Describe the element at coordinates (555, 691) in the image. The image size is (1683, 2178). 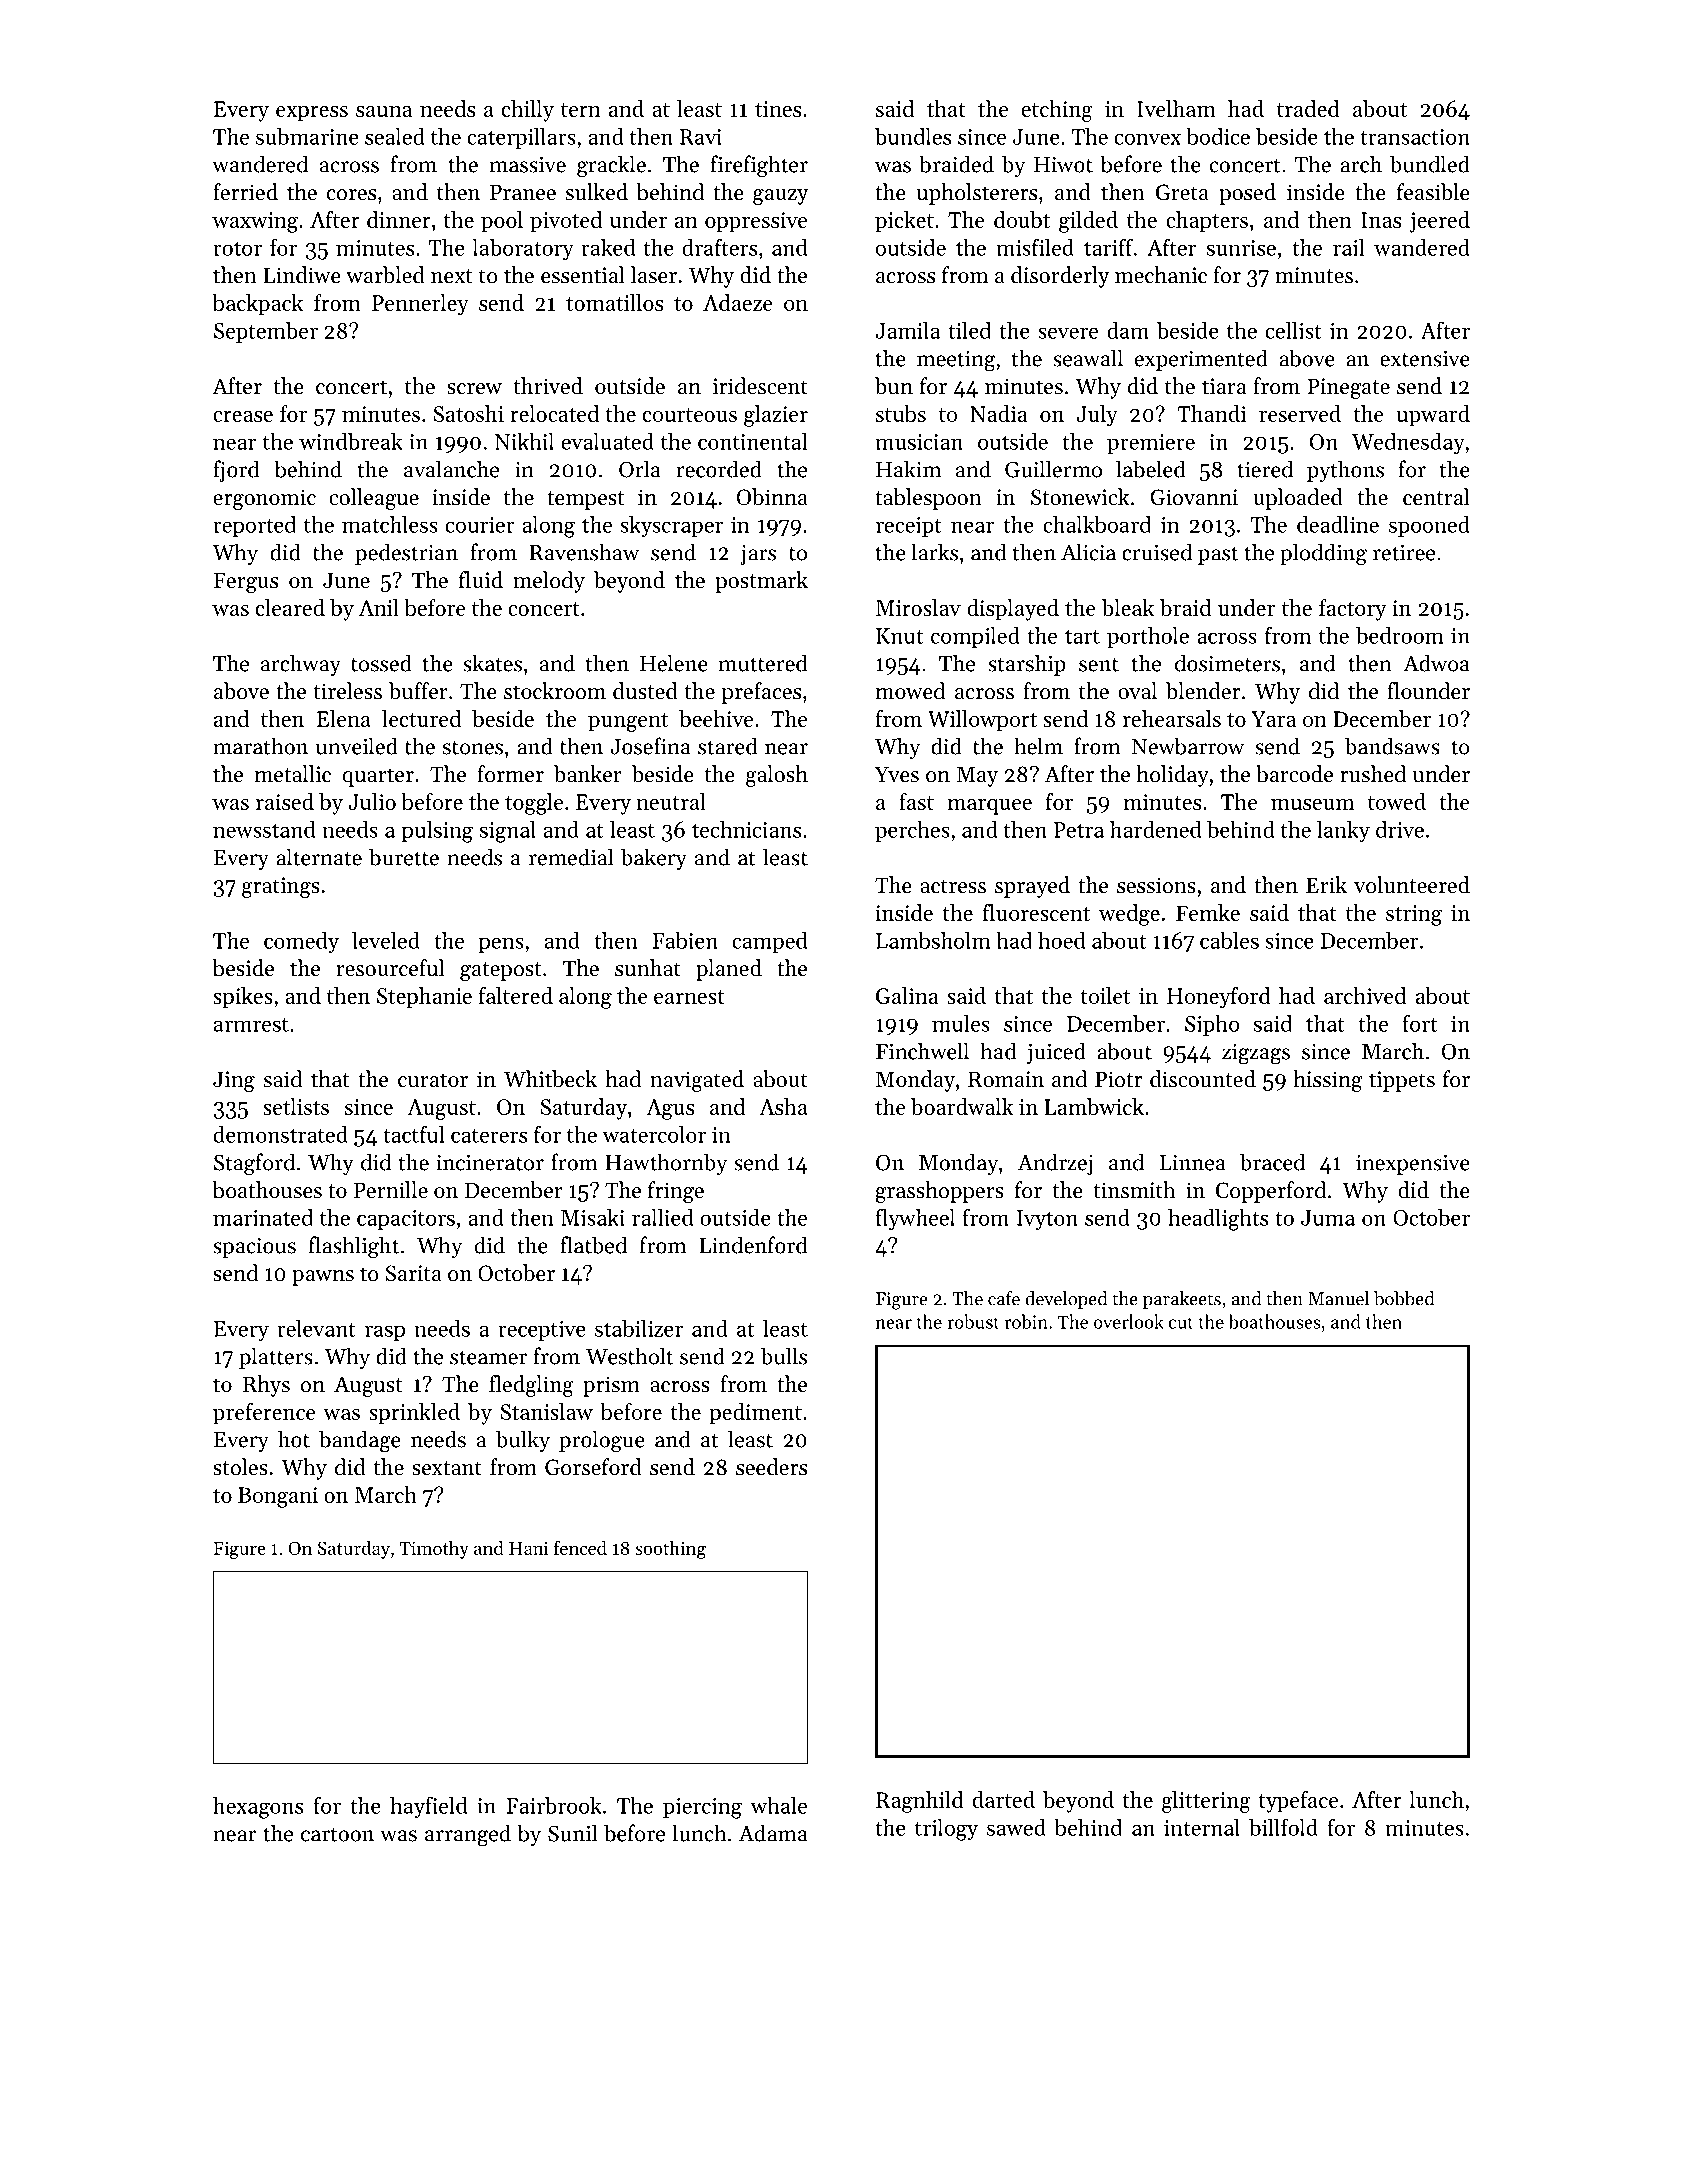
I see `stockroom` at that location.
